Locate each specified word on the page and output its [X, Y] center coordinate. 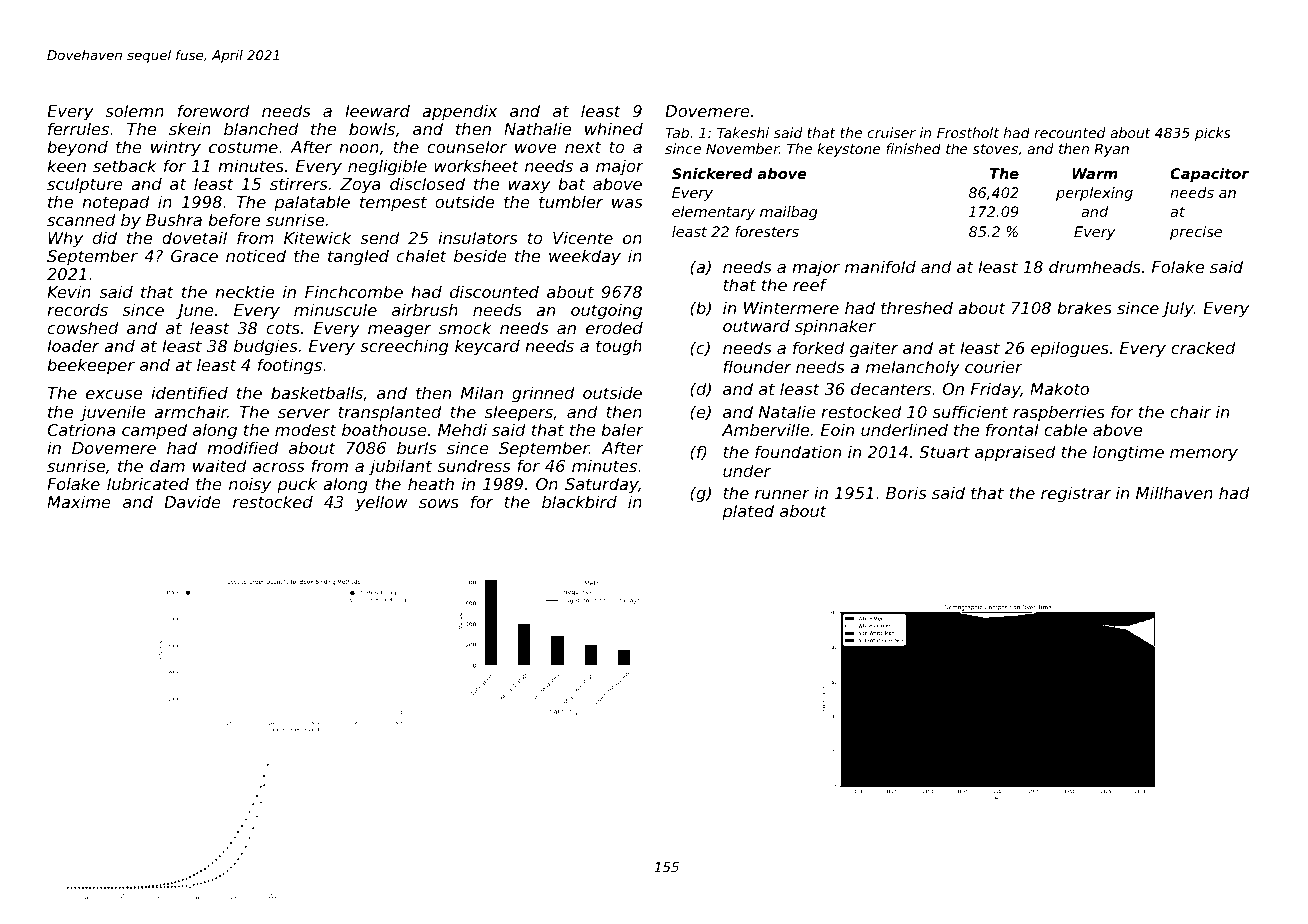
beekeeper [91, 366]
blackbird [579, 501]
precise [1196, 233]
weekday [585, 257]
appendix [459, 112]
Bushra [174, 219]
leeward [377, 110]
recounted [1070, 132]
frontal [1012, 429]
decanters [891, 388]
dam [167, 465]
